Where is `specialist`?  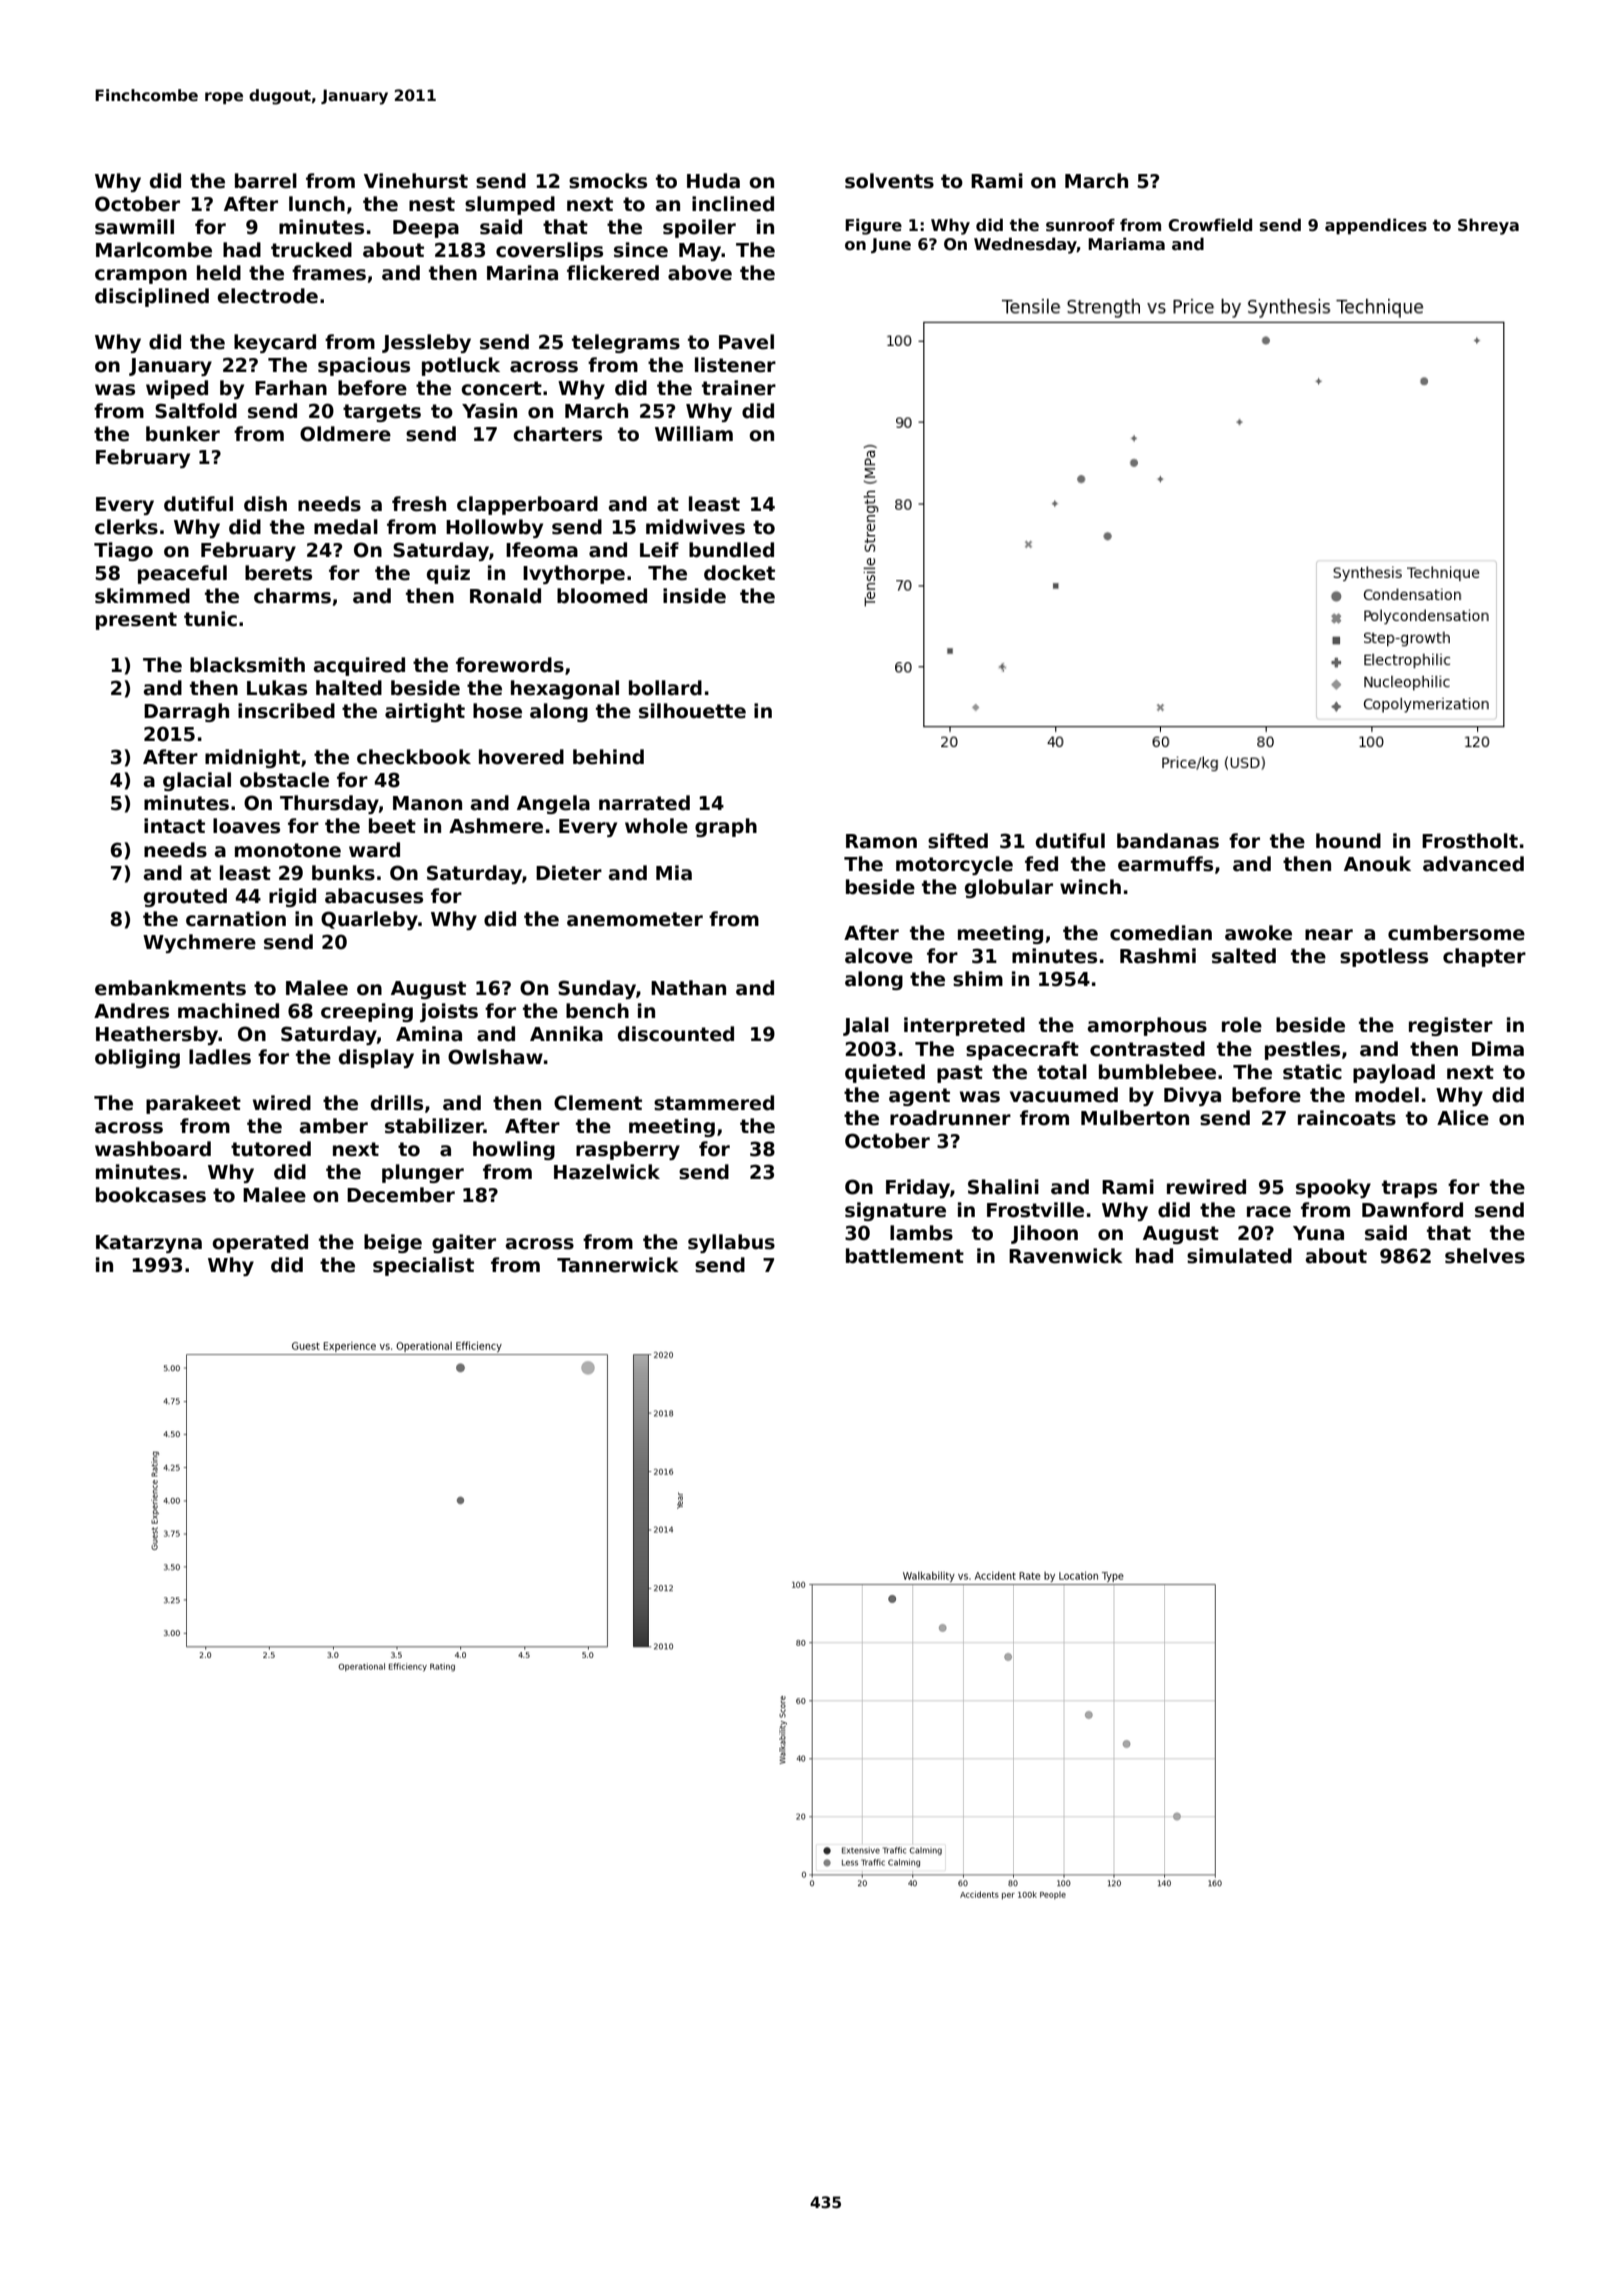 specialist is located at coordinates (423, 1266).
